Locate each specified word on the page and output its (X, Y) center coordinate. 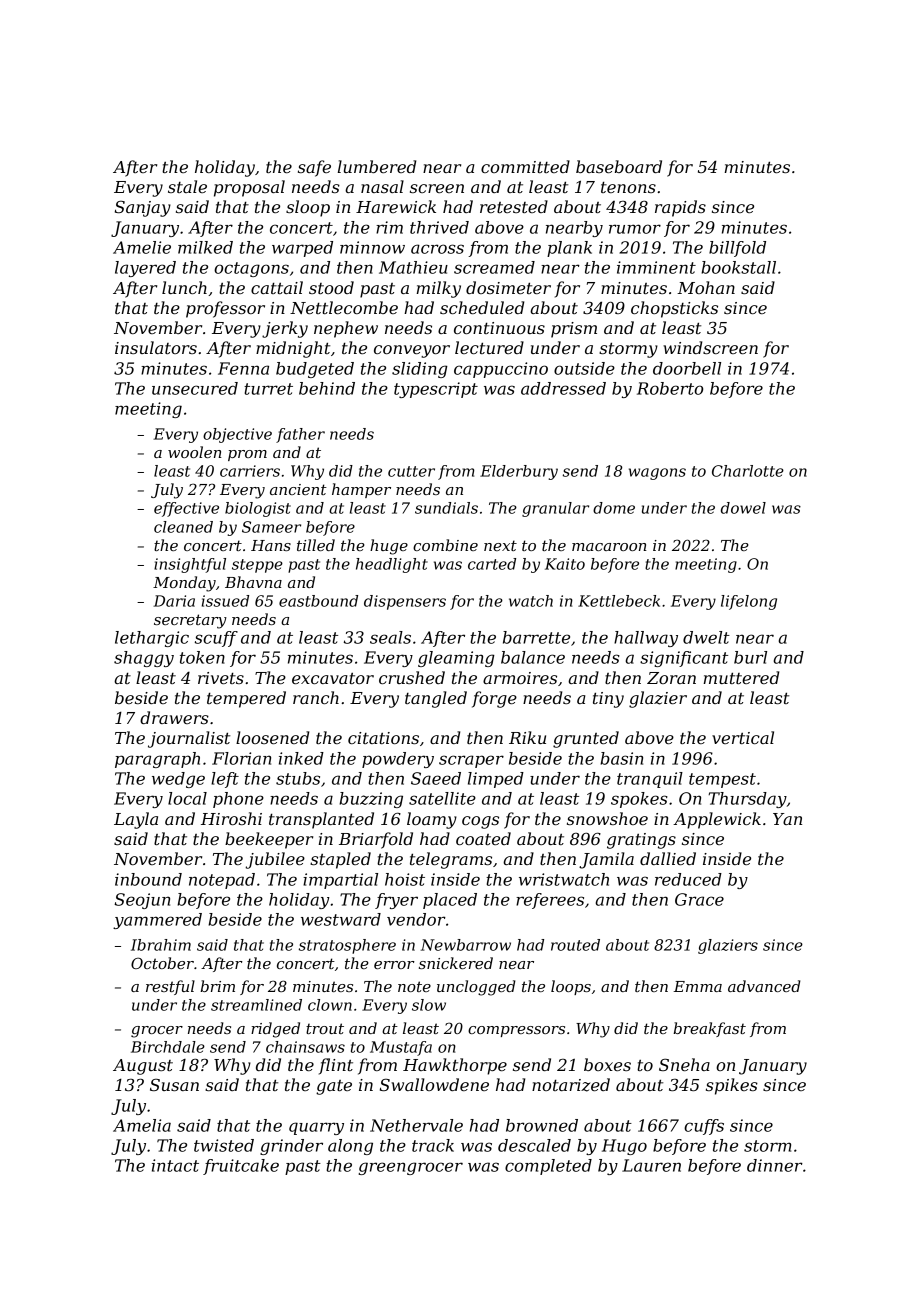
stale (187, 186)
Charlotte (748, 471)
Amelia (142, 1125)
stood (331, 287)
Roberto (670, 388)
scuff (216, 639)
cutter (411, 471)
